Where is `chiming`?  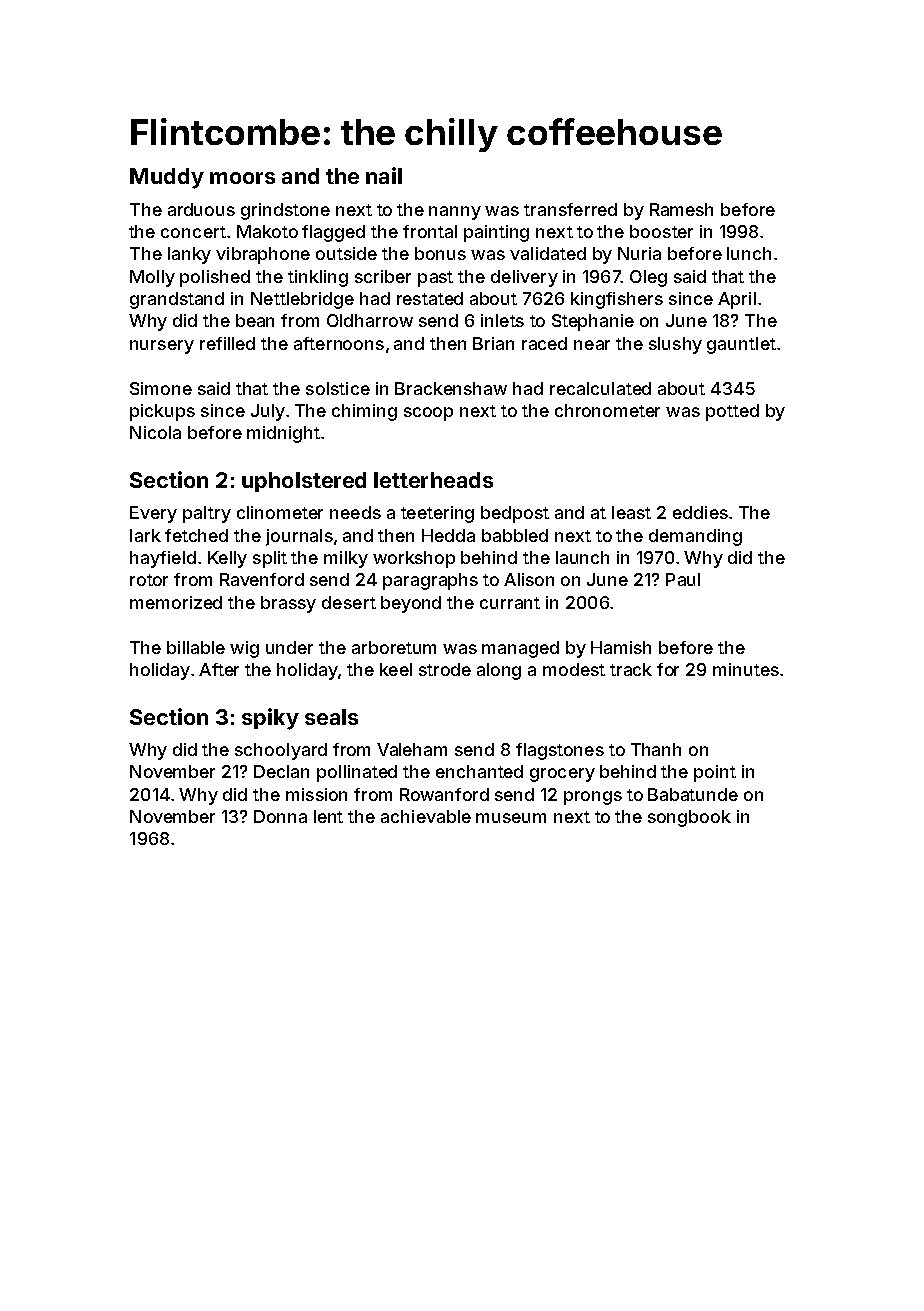 chiming is located at coordinates (364, 412).
